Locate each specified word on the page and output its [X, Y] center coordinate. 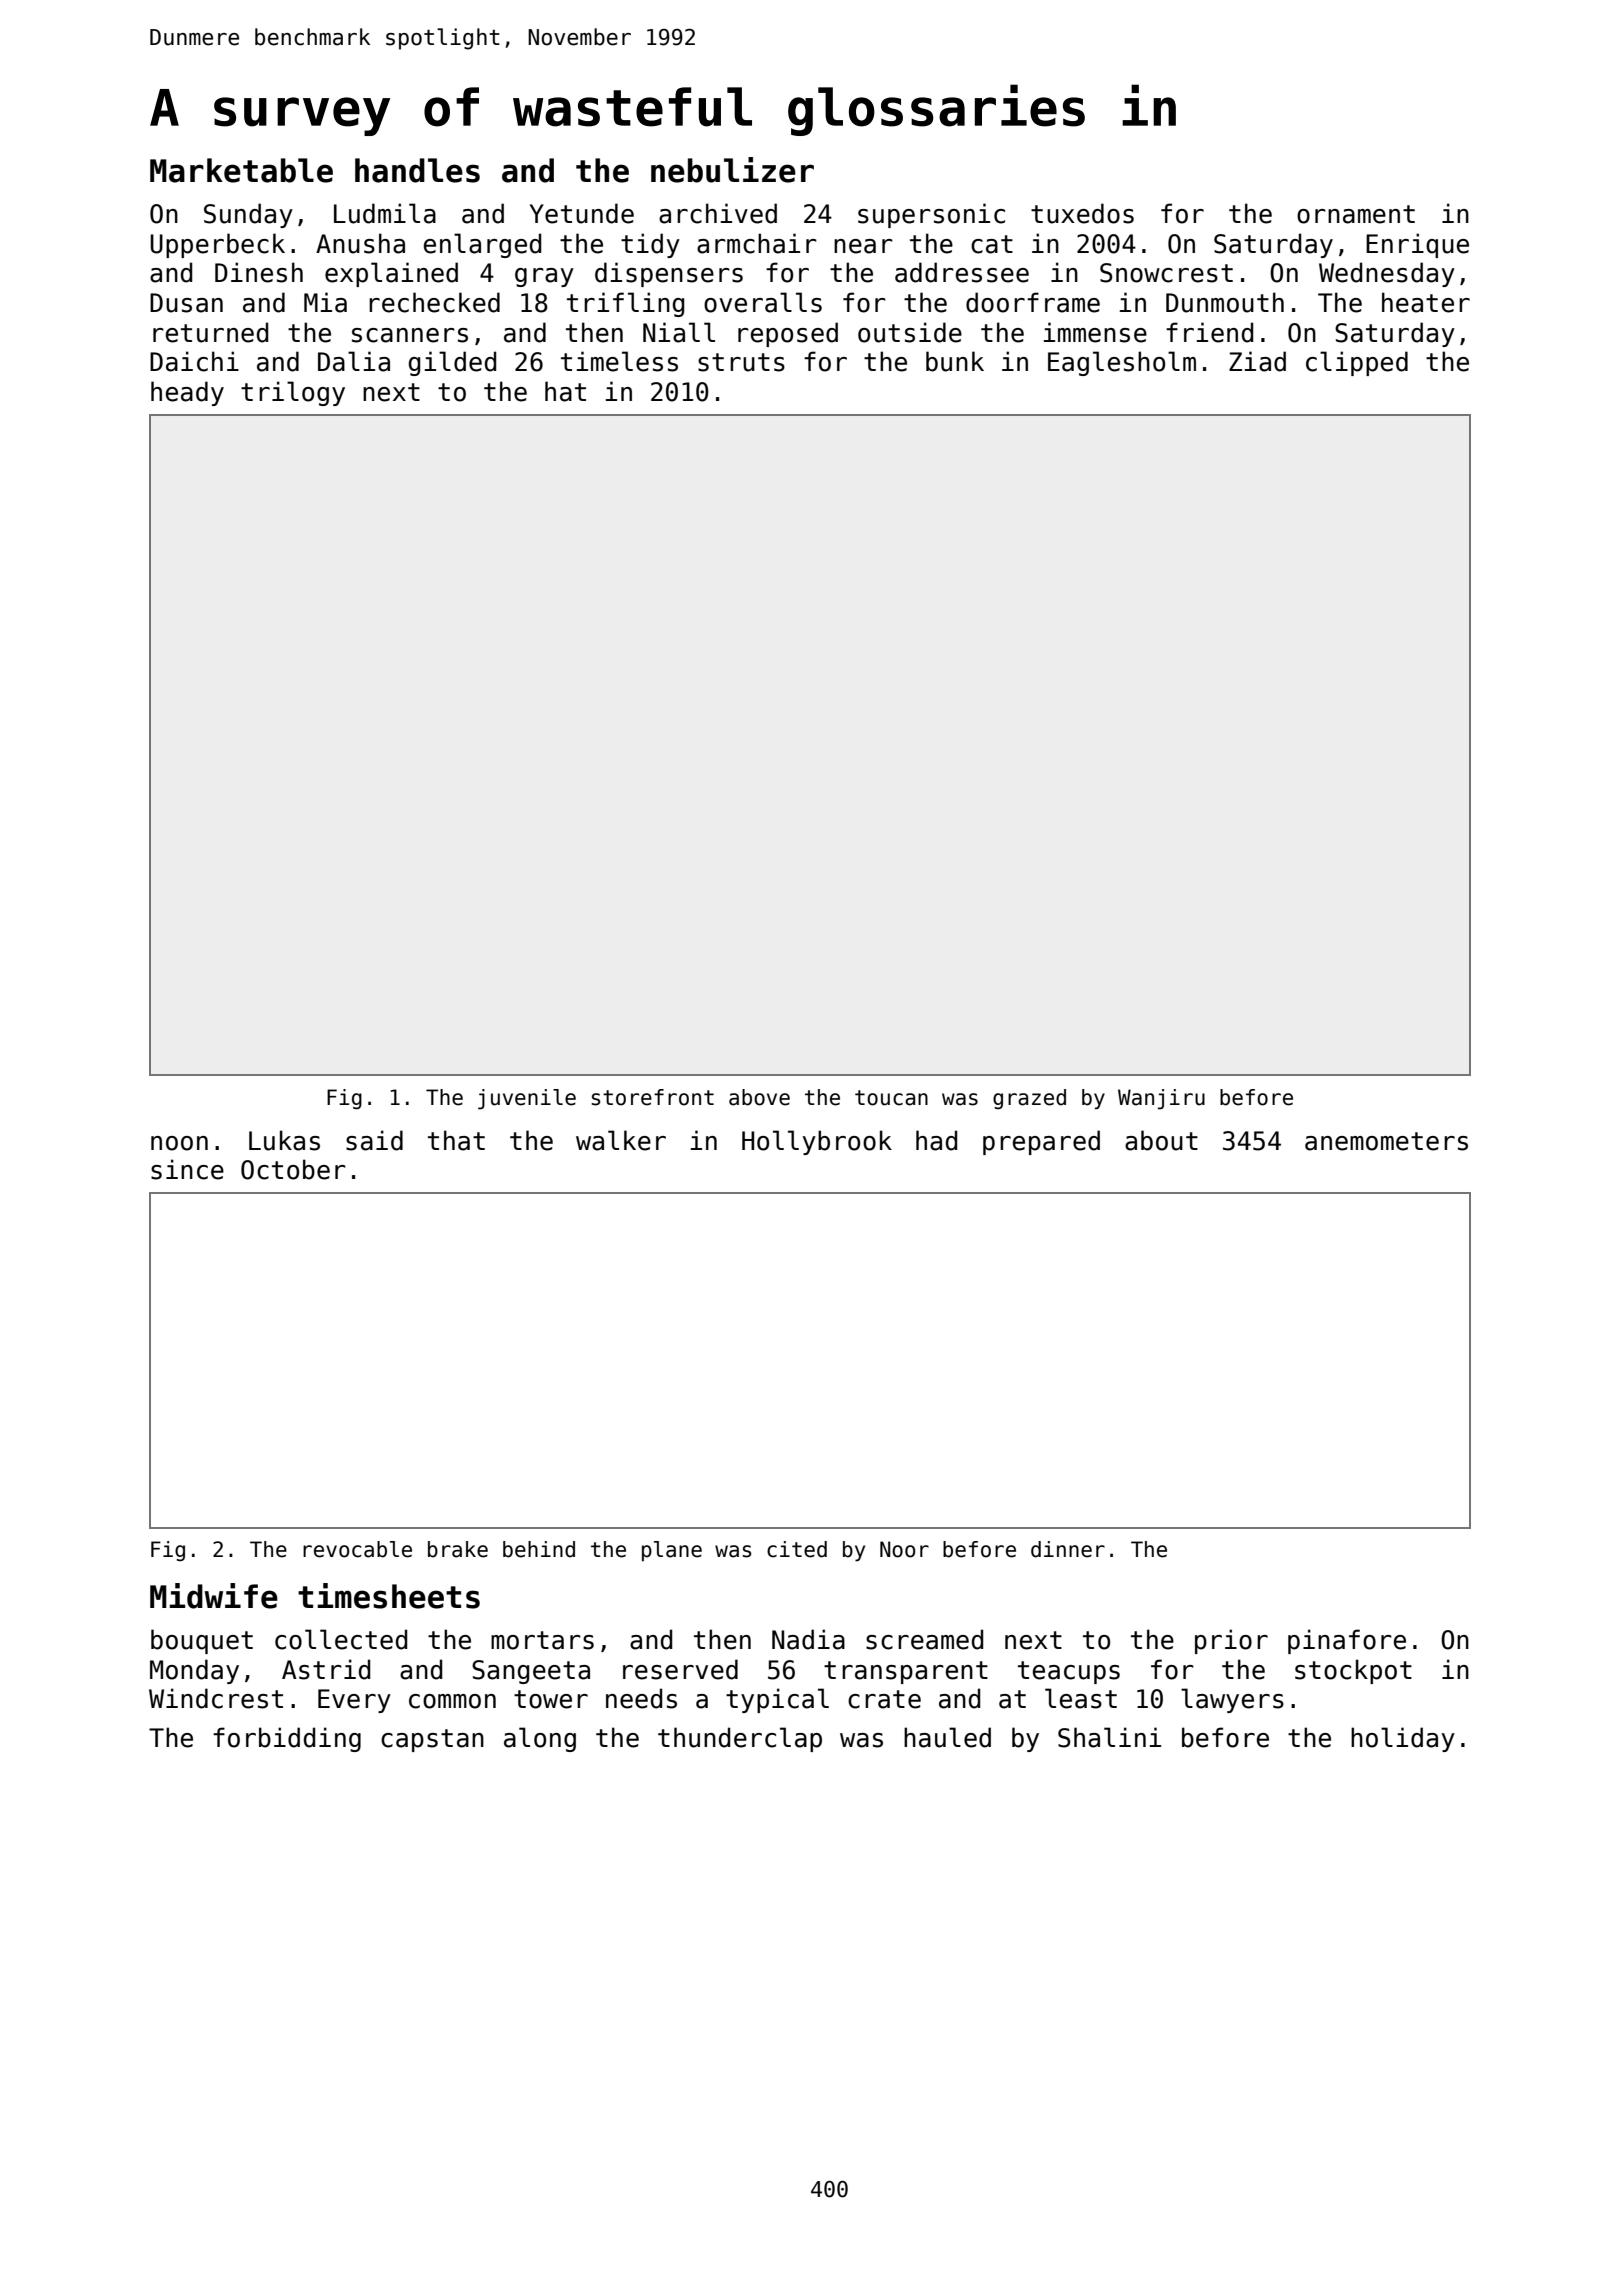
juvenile [527, 1099]
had [936, 1140]
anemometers [1386, 1141]
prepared [1041, 1142]
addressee [962, 272]
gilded [452, 363]
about [1161, 1140]
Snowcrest [1166, 273]
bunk [955, 361]
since [187, 1169]
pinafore [1347, 1641]
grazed [1029, 1099]
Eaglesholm [1122, 363]
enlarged [482, 245]
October [293, 1169]
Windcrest [216, 1698]
